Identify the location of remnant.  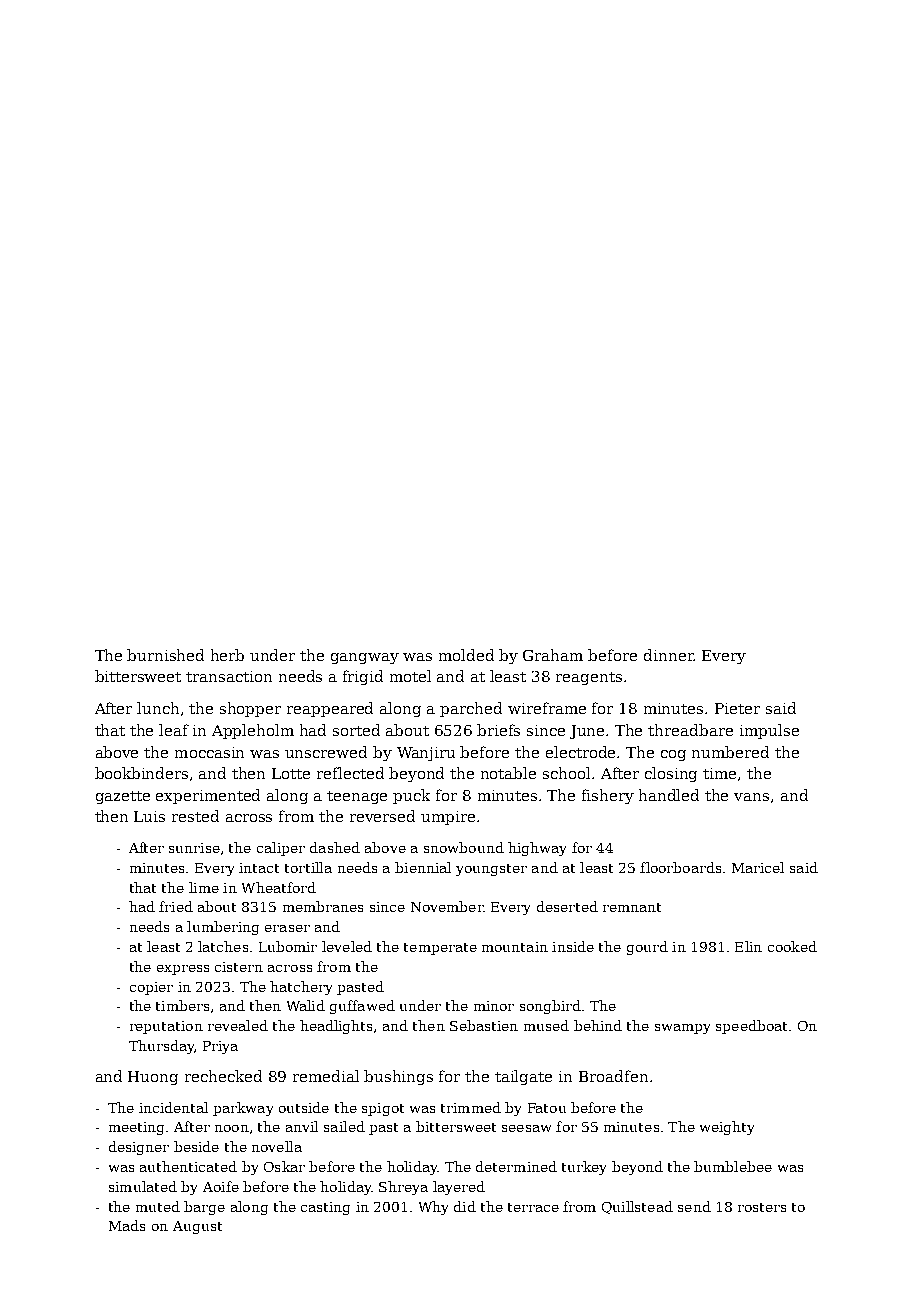
(632, 907).
